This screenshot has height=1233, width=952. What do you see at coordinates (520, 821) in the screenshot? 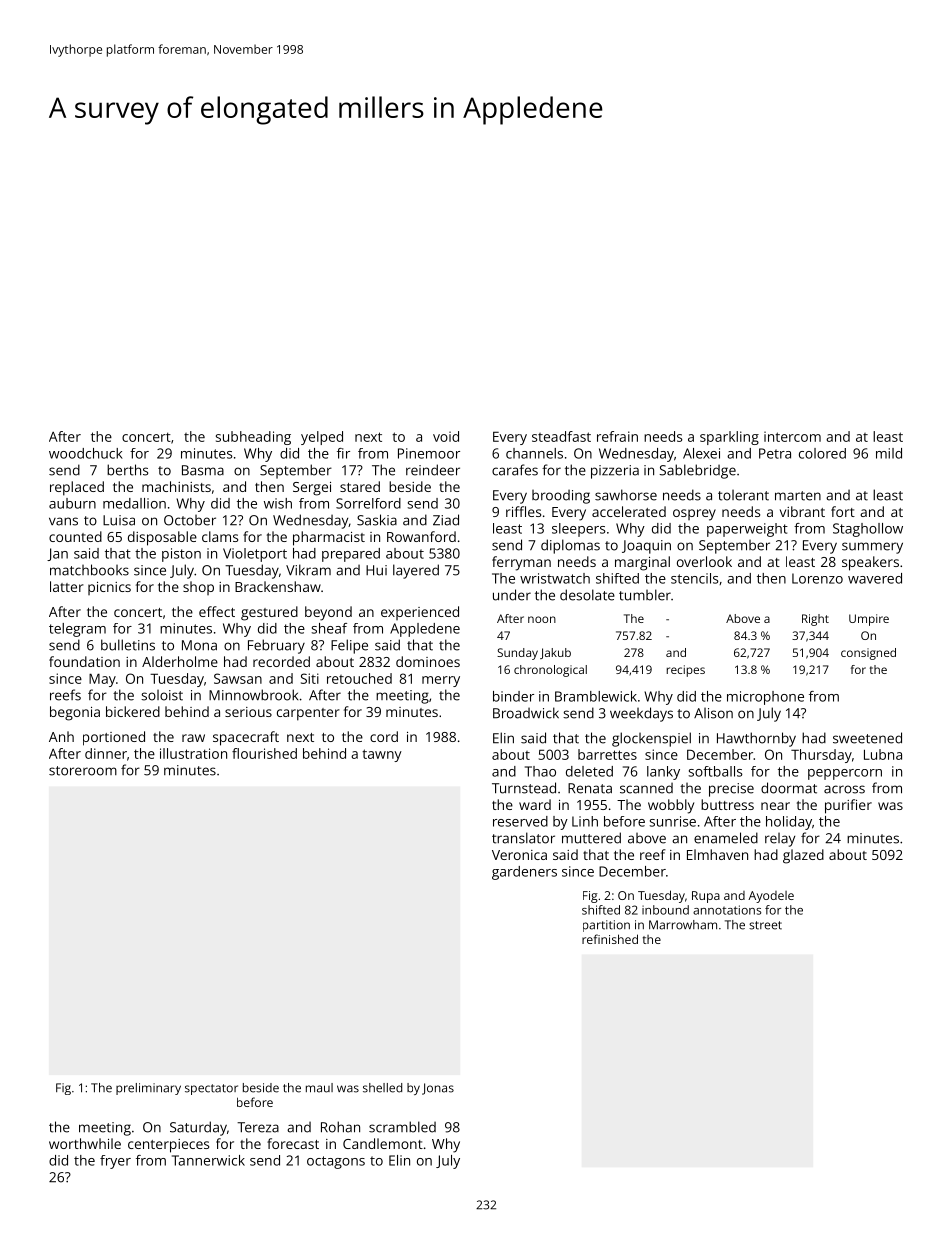
I see `reserved` at bounding box center [520, 821].
